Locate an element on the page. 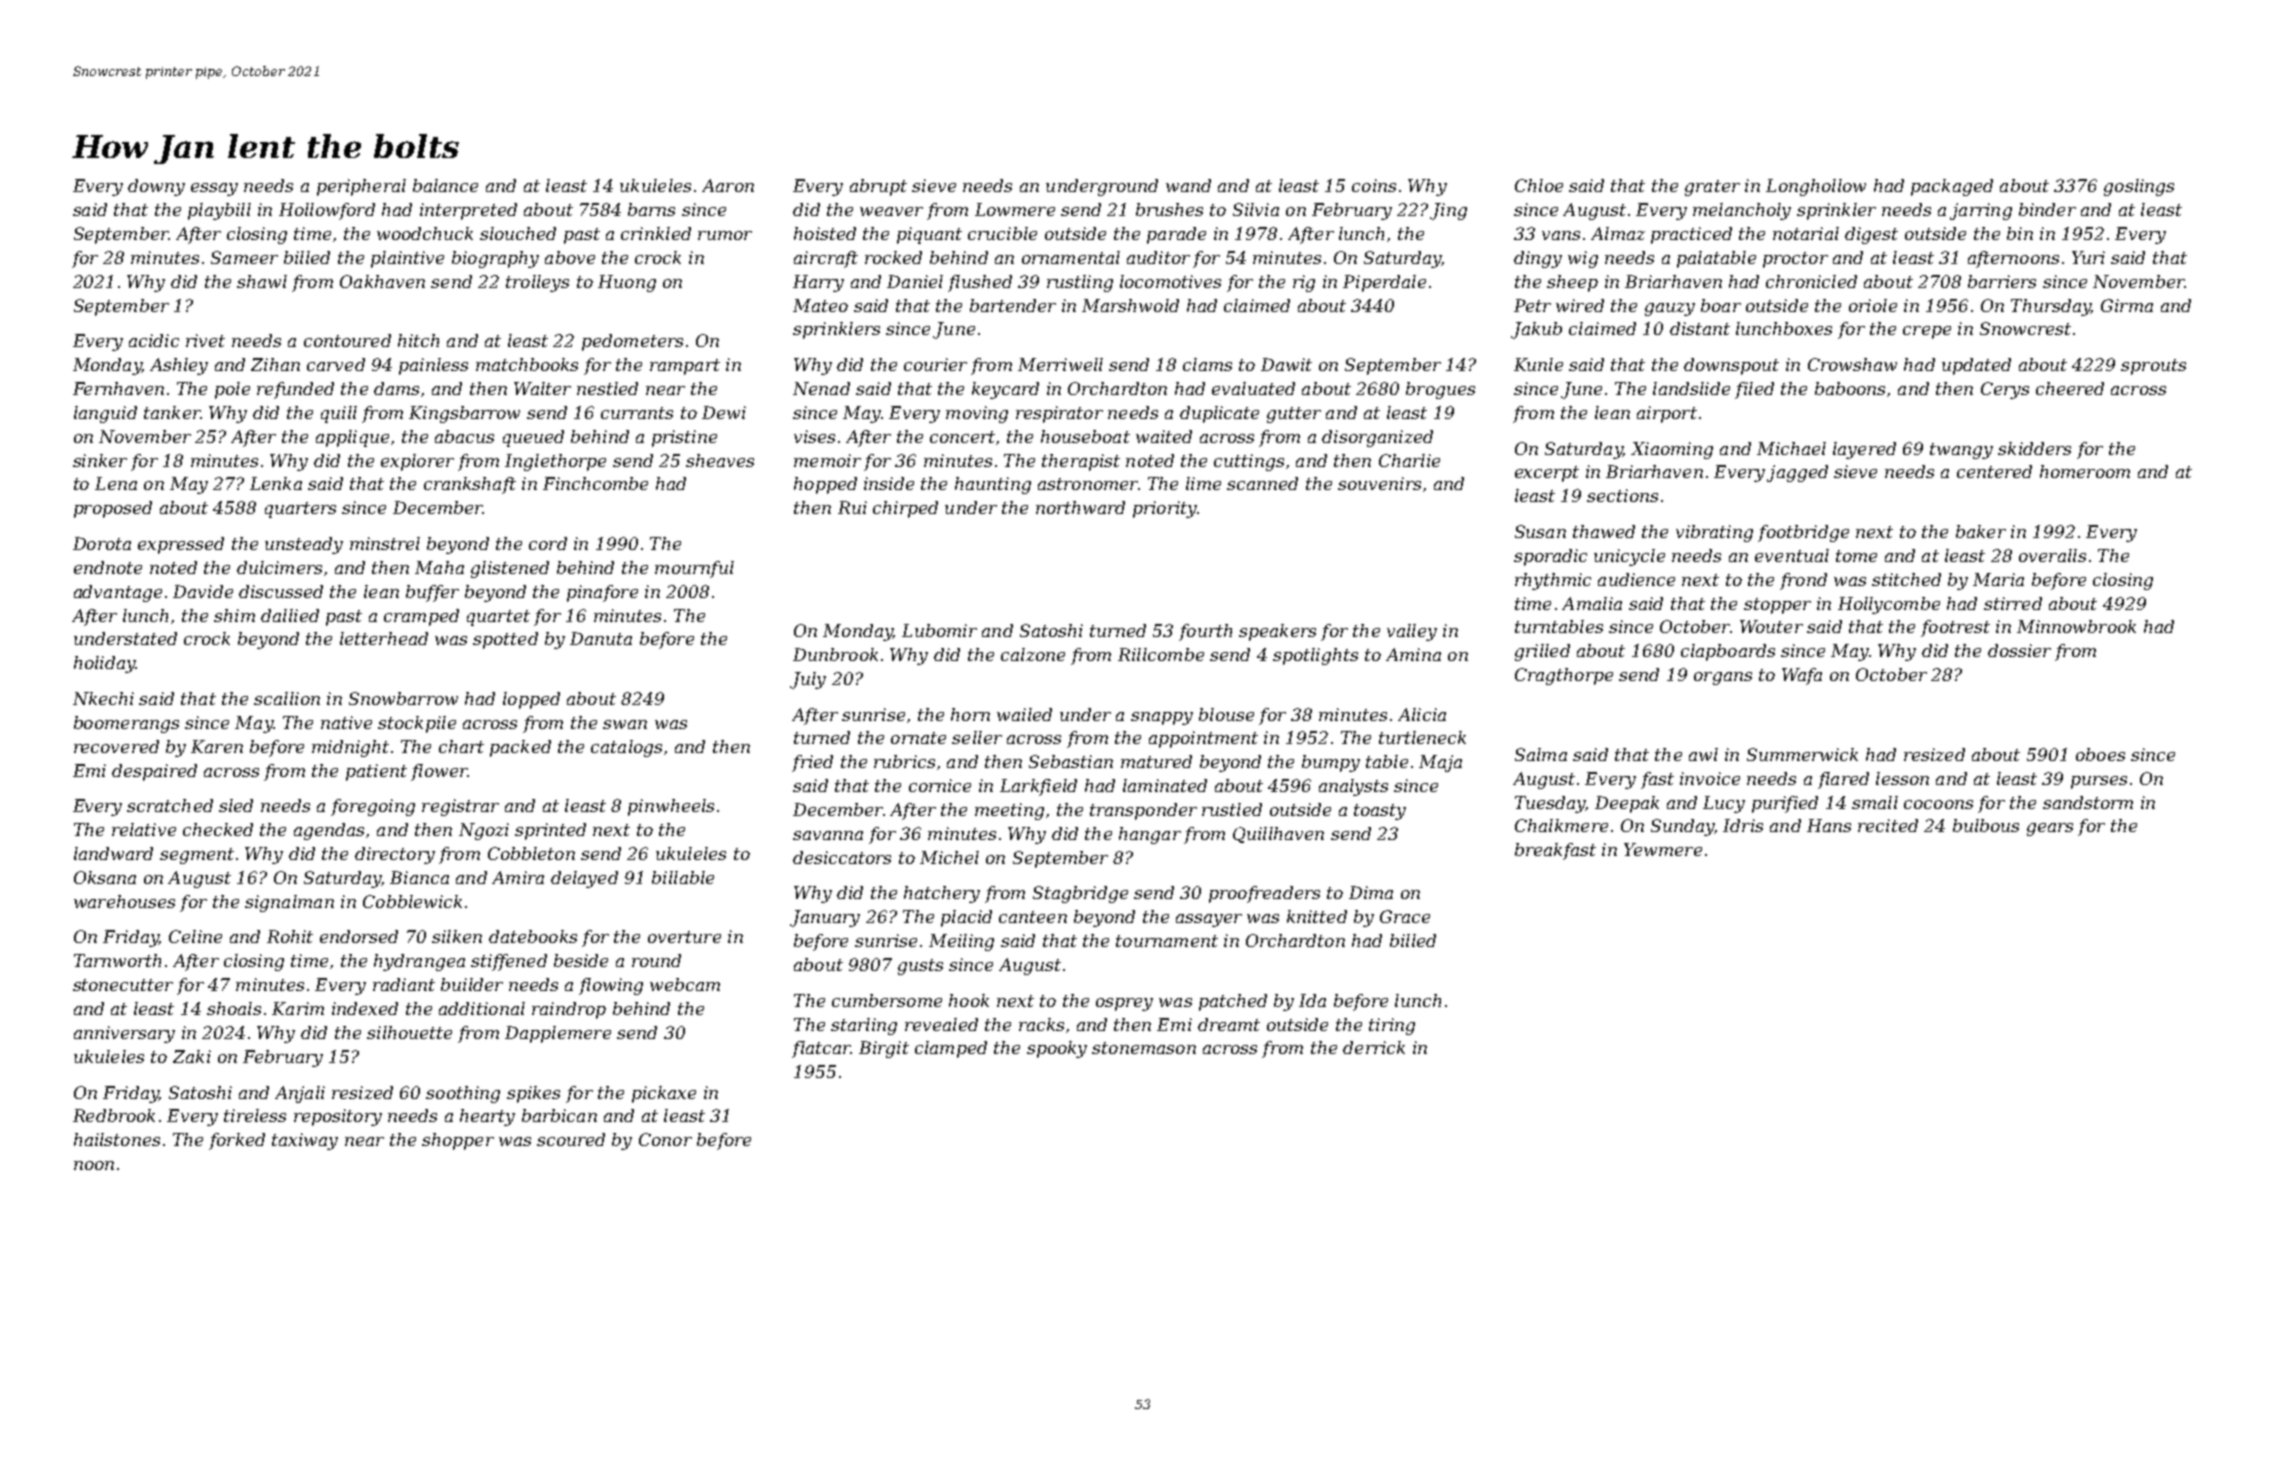 Image resolution: width=2270 pixels, height=1469 pixels. directory is located at coordinates (395, 855).
